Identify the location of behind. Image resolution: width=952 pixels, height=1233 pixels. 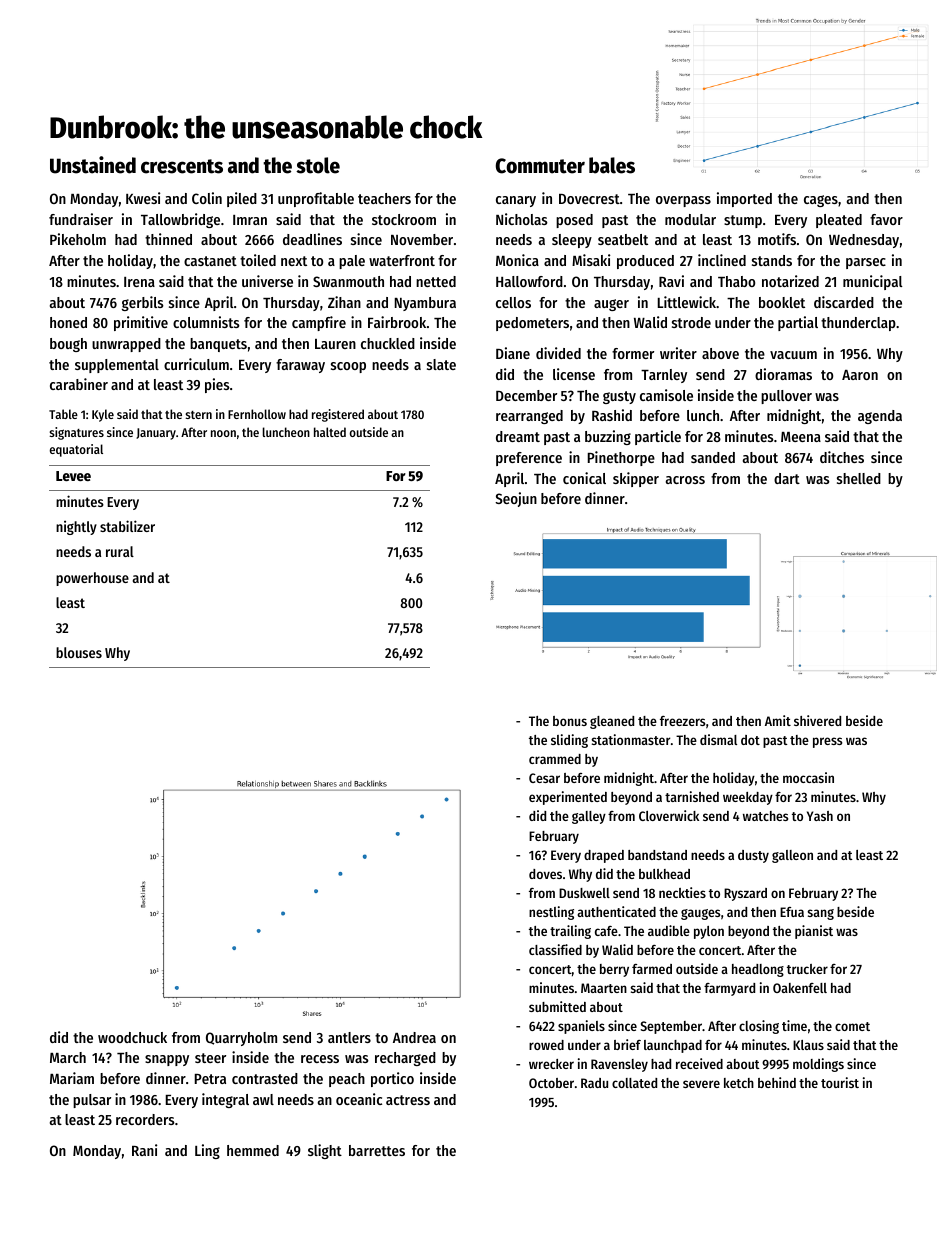
(777, 1082).
